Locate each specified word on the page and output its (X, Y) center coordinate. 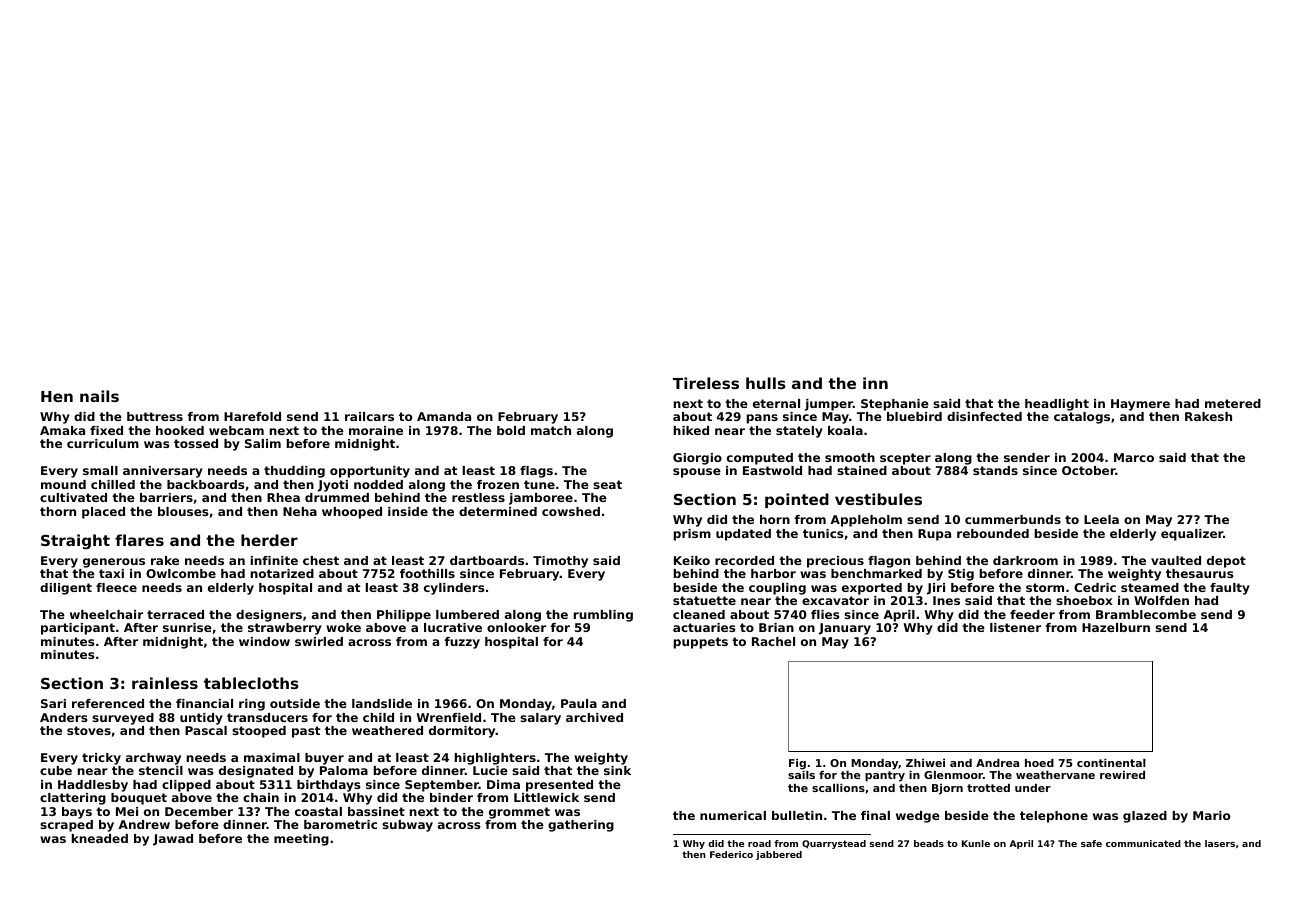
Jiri (936, 589)
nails (99, 396)
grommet (519, 813)
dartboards (487, 560)
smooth (850, 457)
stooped (259, 732)
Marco (1134, 457)
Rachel (773, 641)
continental (1111, 763)
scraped (66, 826)
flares (139, 540)
